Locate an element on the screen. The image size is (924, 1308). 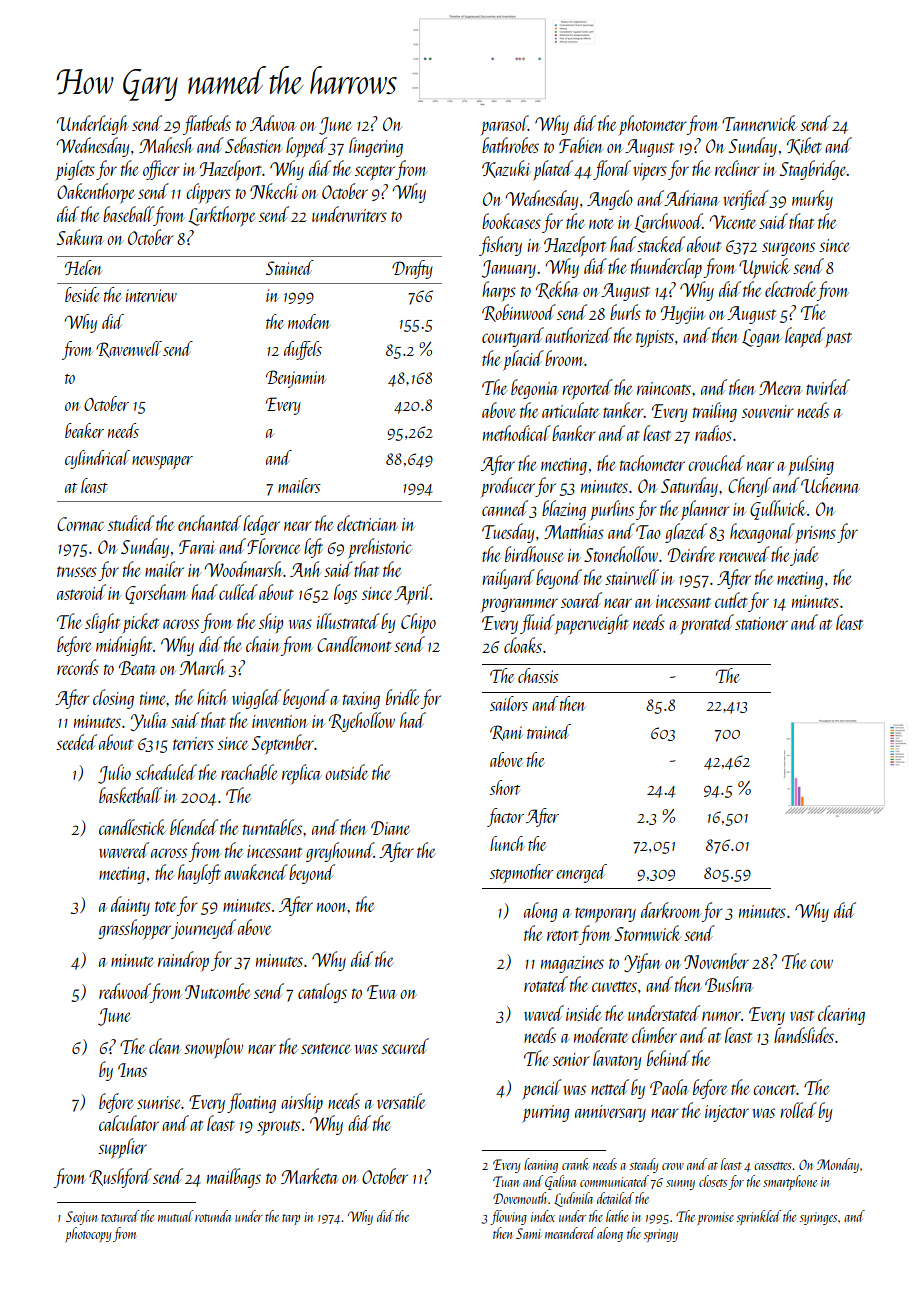
fluid is located at coordinates (537, 624).
